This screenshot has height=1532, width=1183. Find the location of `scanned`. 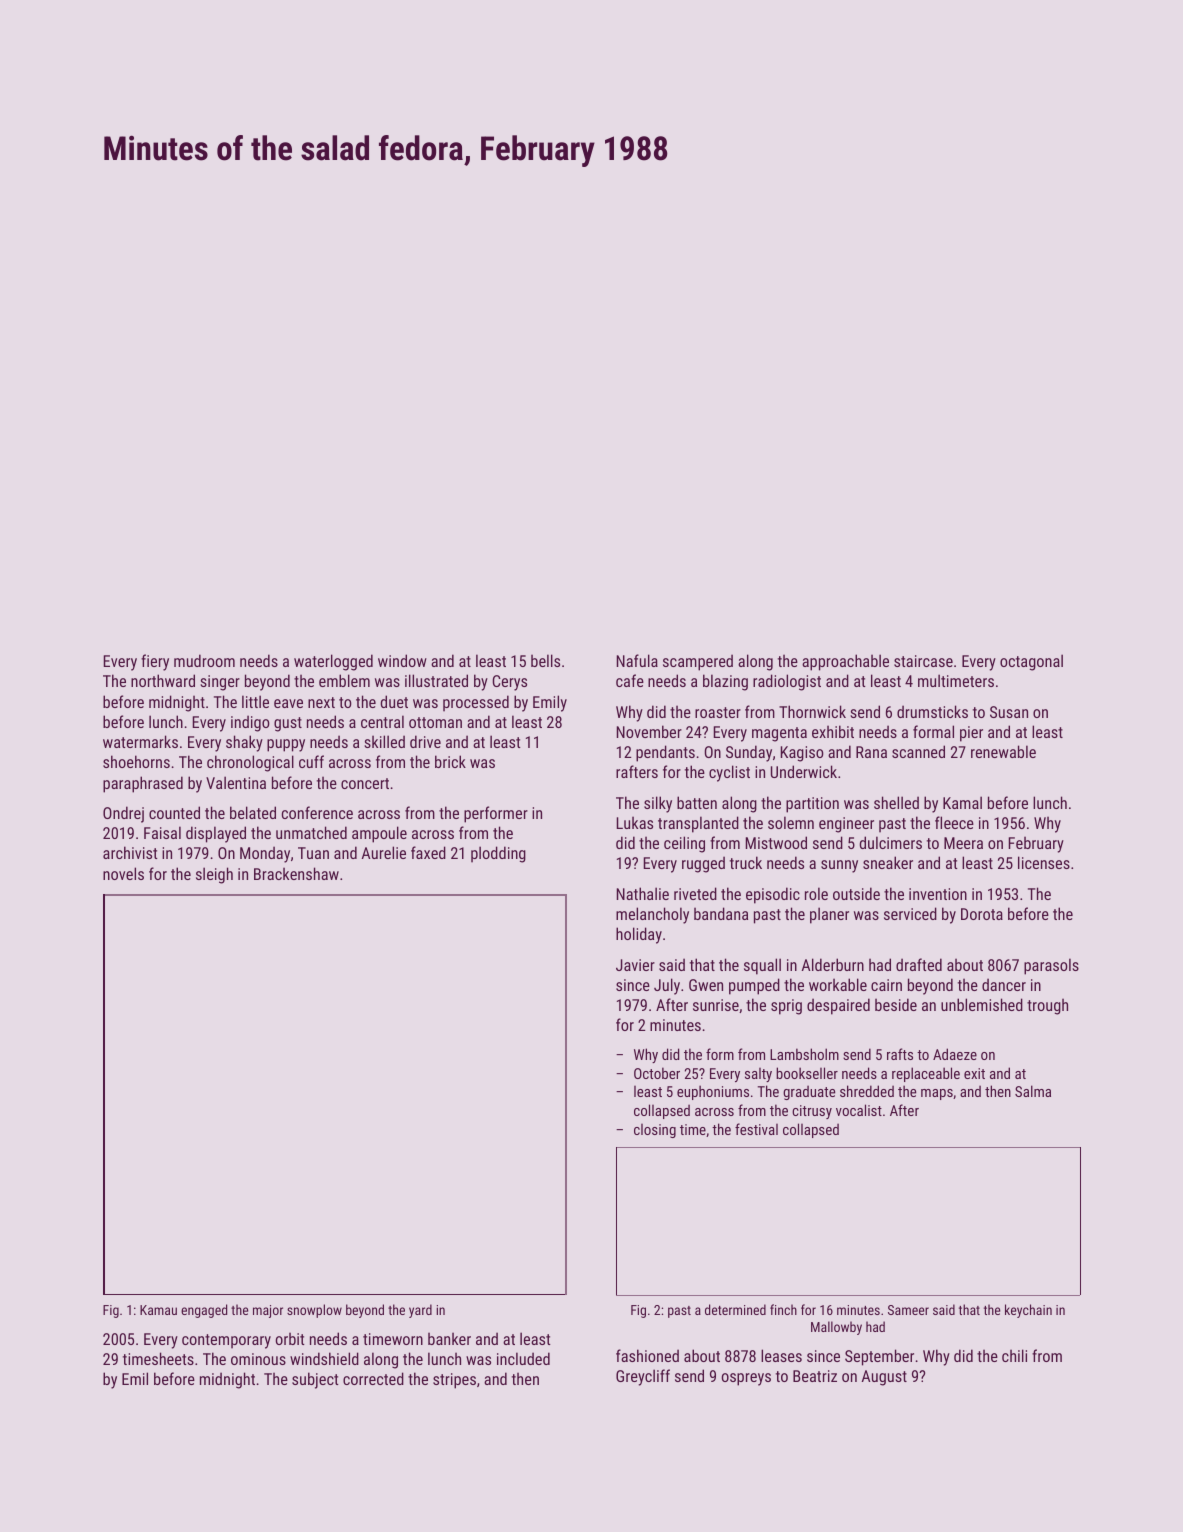

scanned is located at coordinates (918, 751).
